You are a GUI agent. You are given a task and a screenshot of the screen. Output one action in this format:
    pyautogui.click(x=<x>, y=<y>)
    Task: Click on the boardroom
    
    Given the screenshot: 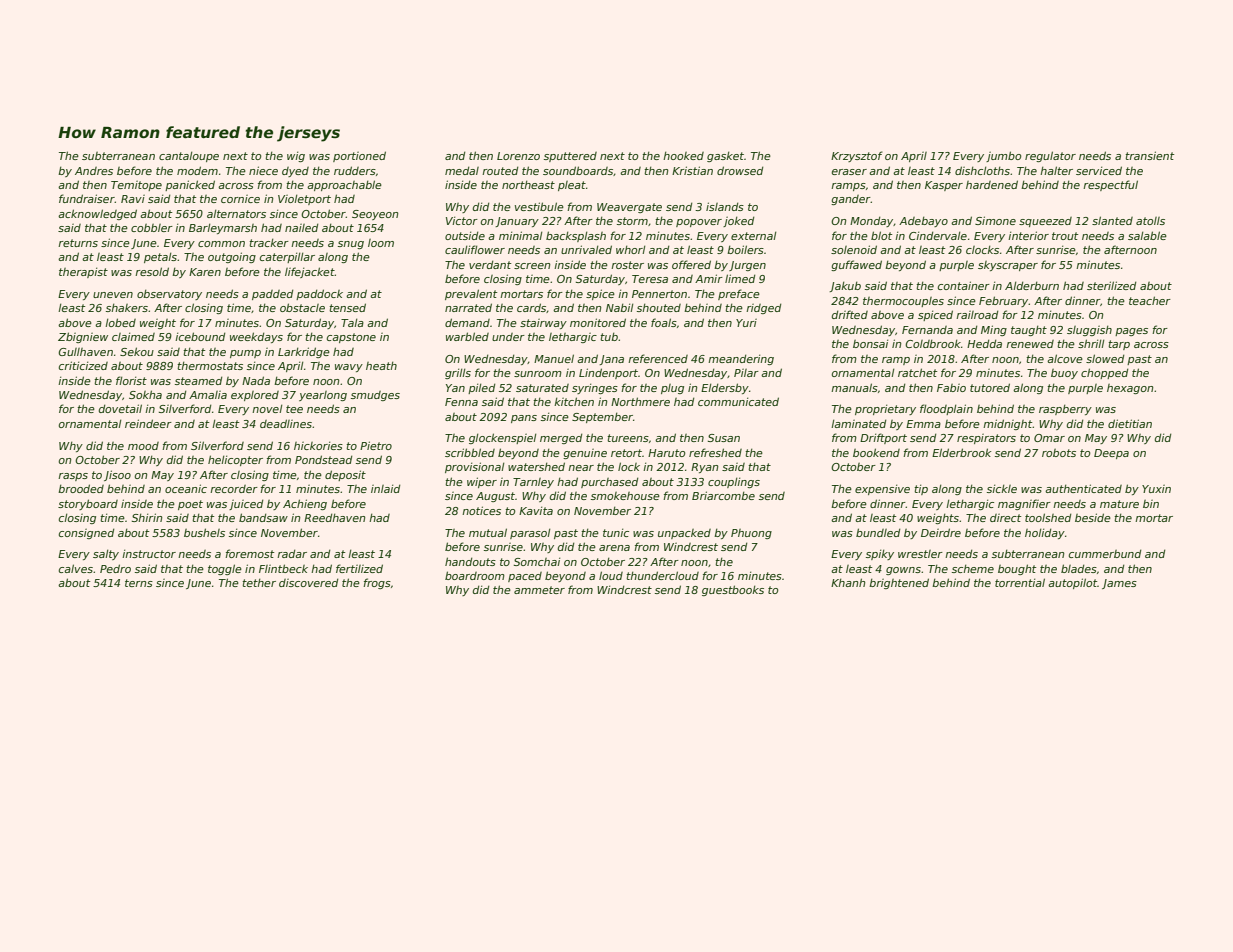 What is the action you would take?
    pyautogui.click(x=475, y=575)
